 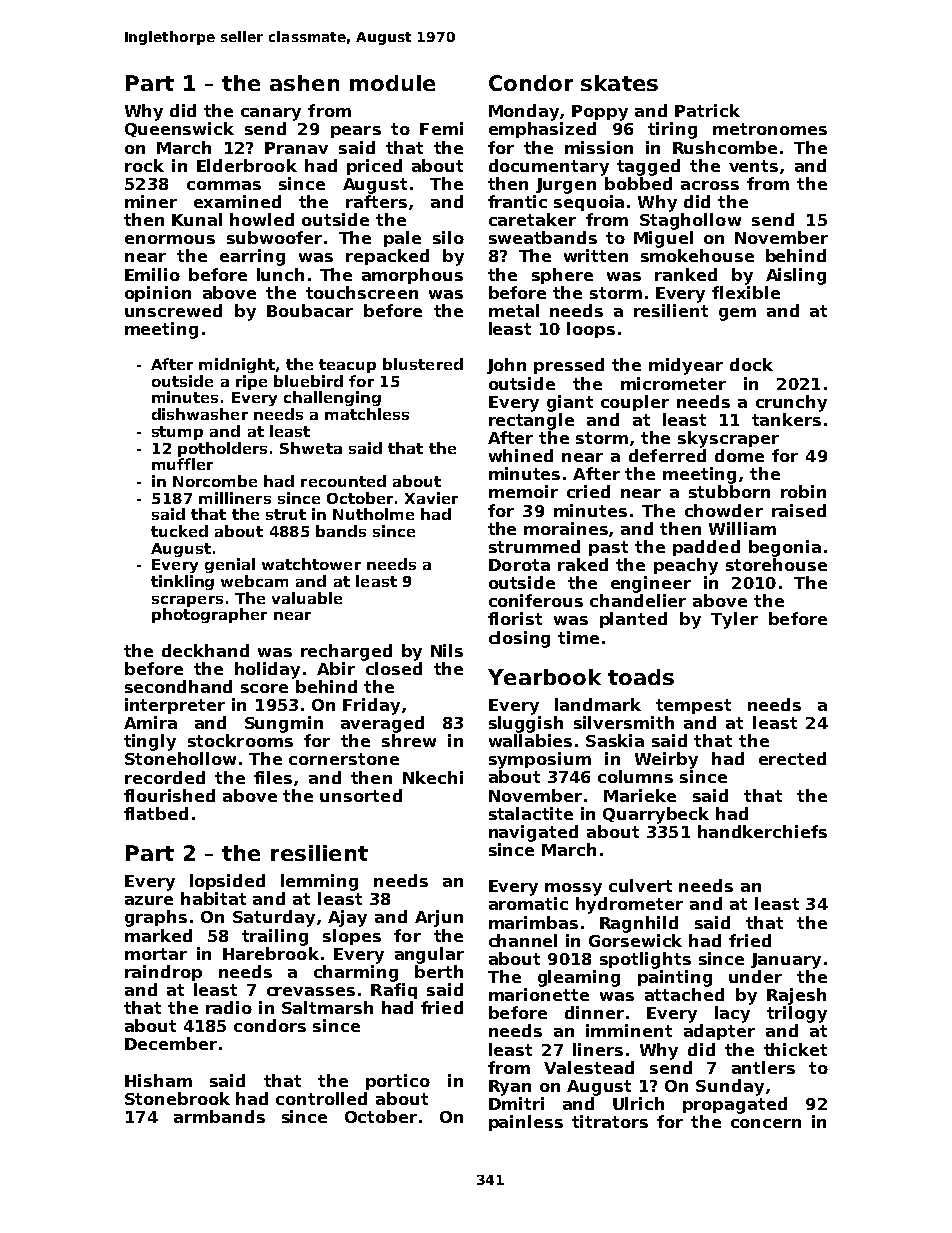 I want to click on rock, so click(x=144, y=165).
